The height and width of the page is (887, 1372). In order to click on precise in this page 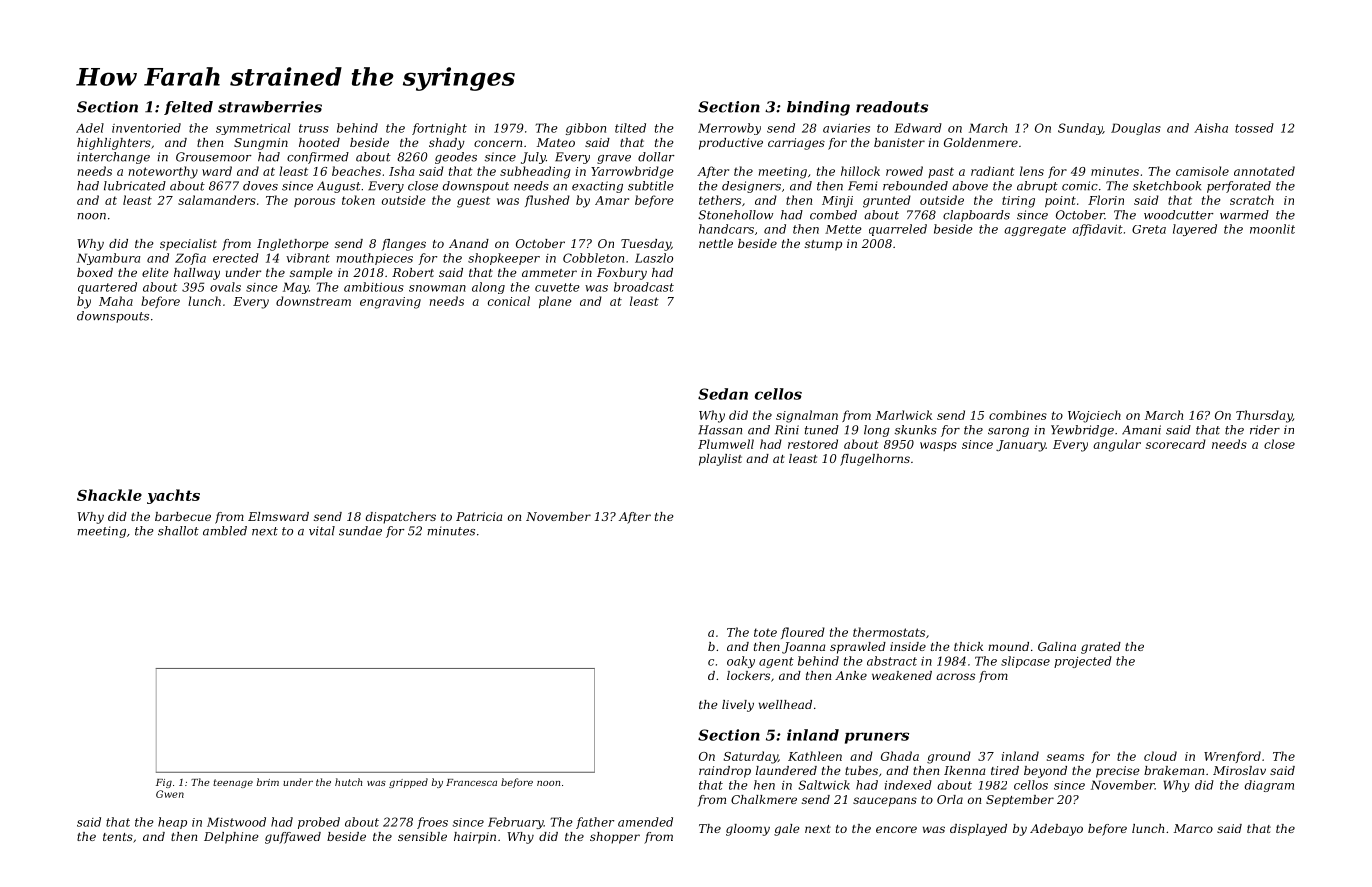, I will do `click(1118, 772)`.
